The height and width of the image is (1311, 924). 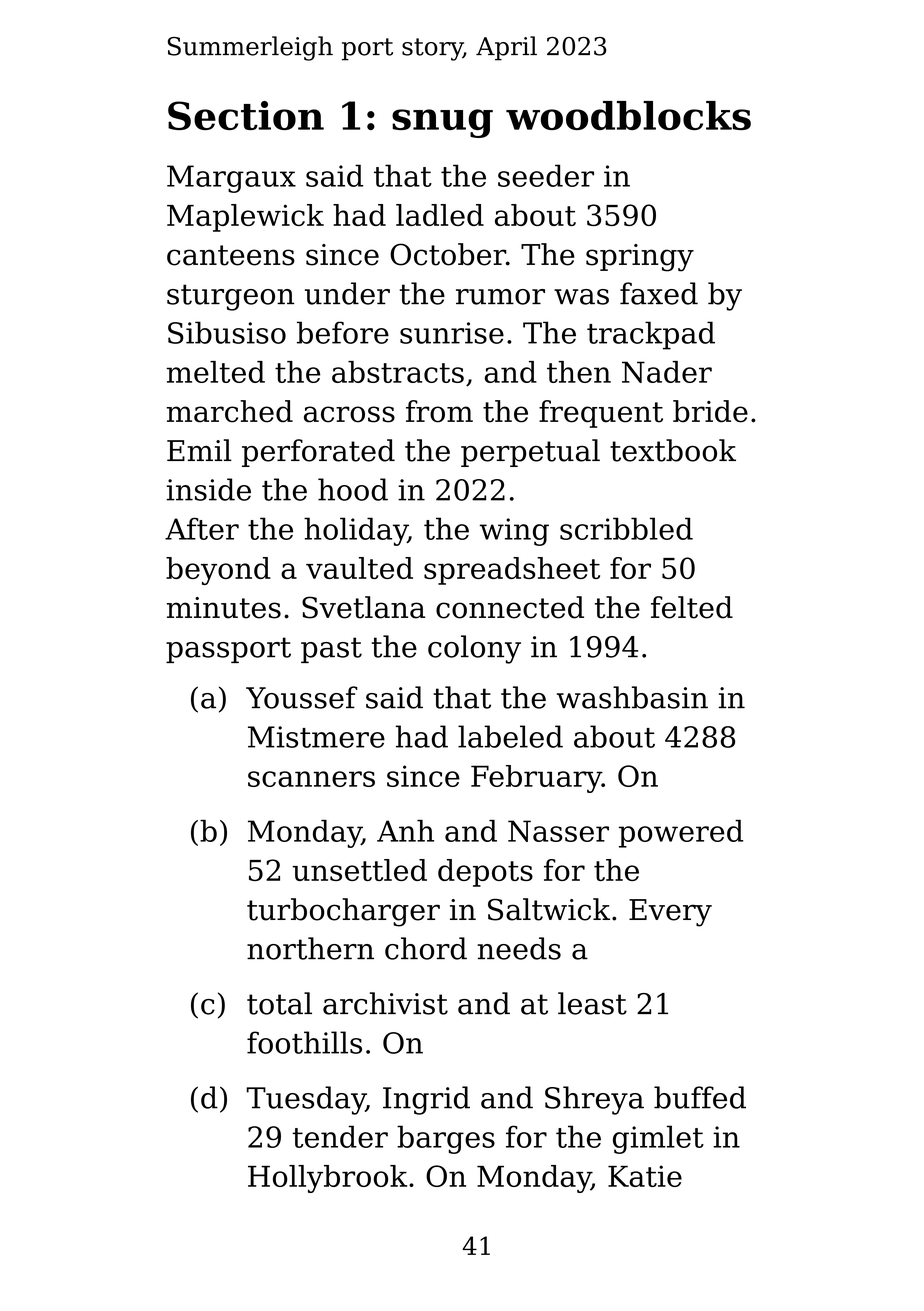 What do you see at coordinates (640, 258) in the image?
I see `springy` at bounding box center [640, 258].
